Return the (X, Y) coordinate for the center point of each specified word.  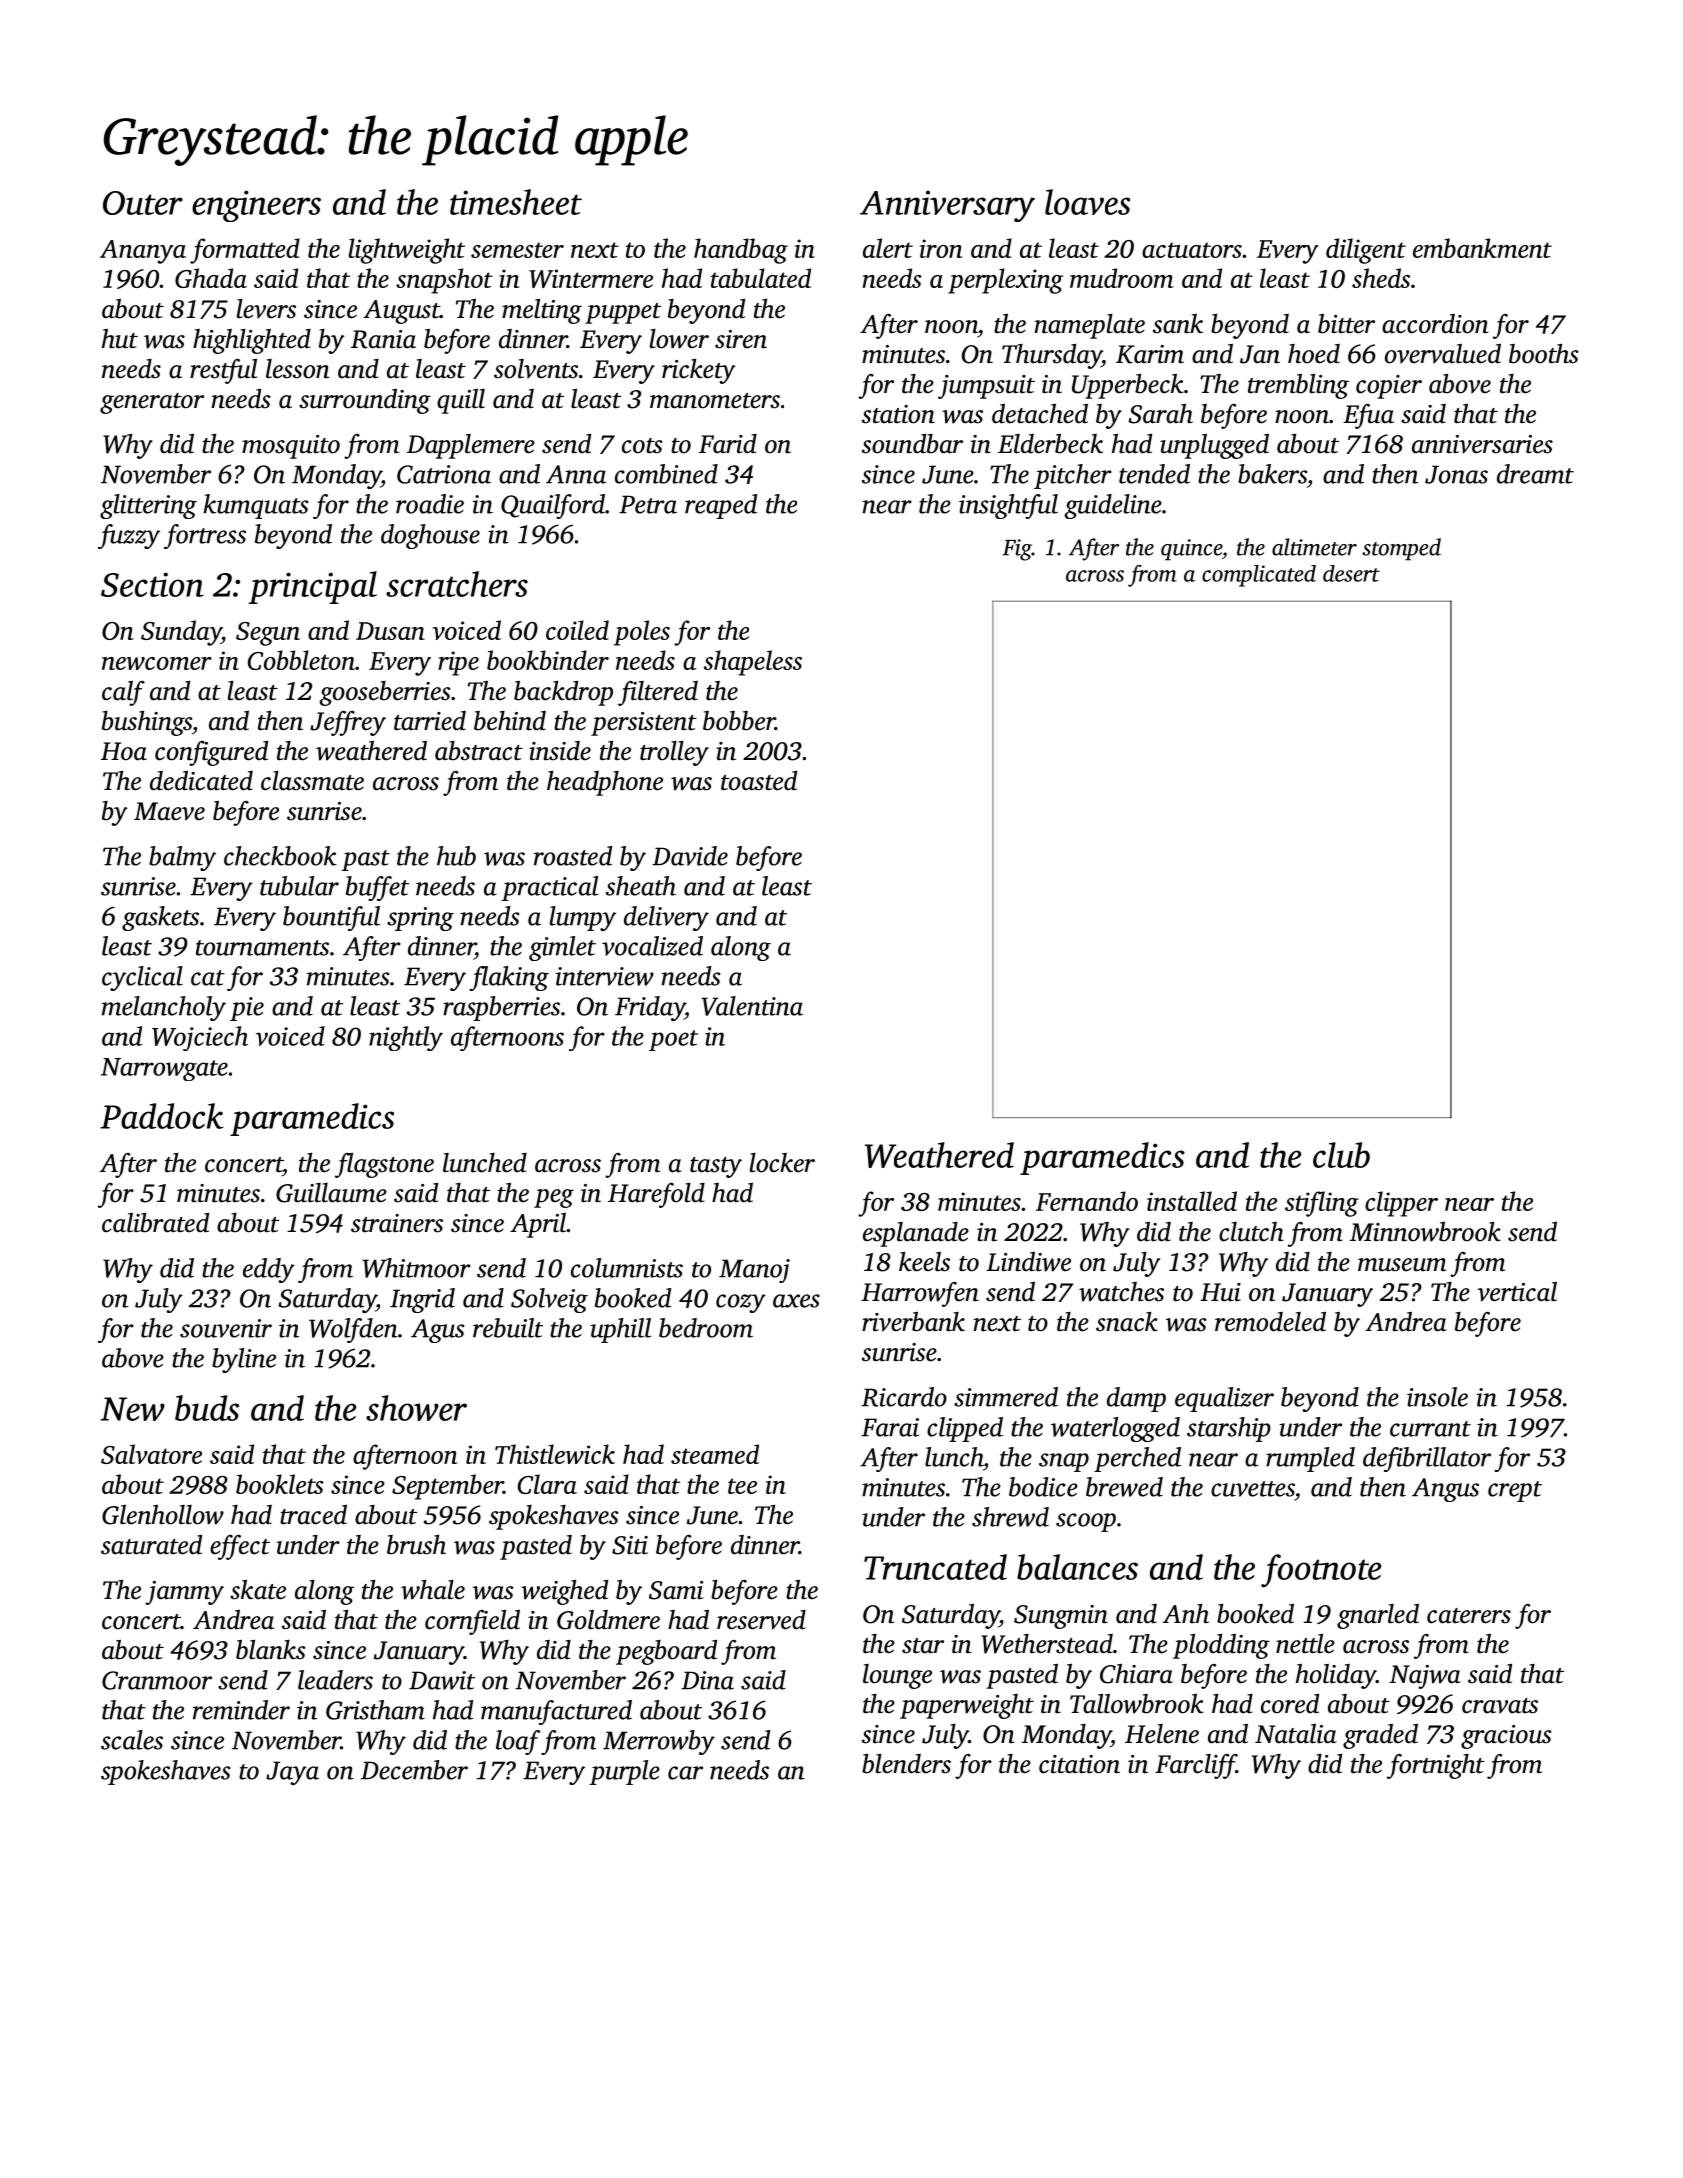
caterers (1469, 1616)
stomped (1401, 549)
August (401, 312)
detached (1040, 413)
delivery (666, 918)
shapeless (753, 663)
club (1341, 1155)
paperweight (967, 1706)
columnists (627, 1268)
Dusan (390, 631)
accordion (1435, 324)
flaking (509, 978)
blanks (271, 1650)
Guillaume (331, 1193)
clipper (1401, 1204)
